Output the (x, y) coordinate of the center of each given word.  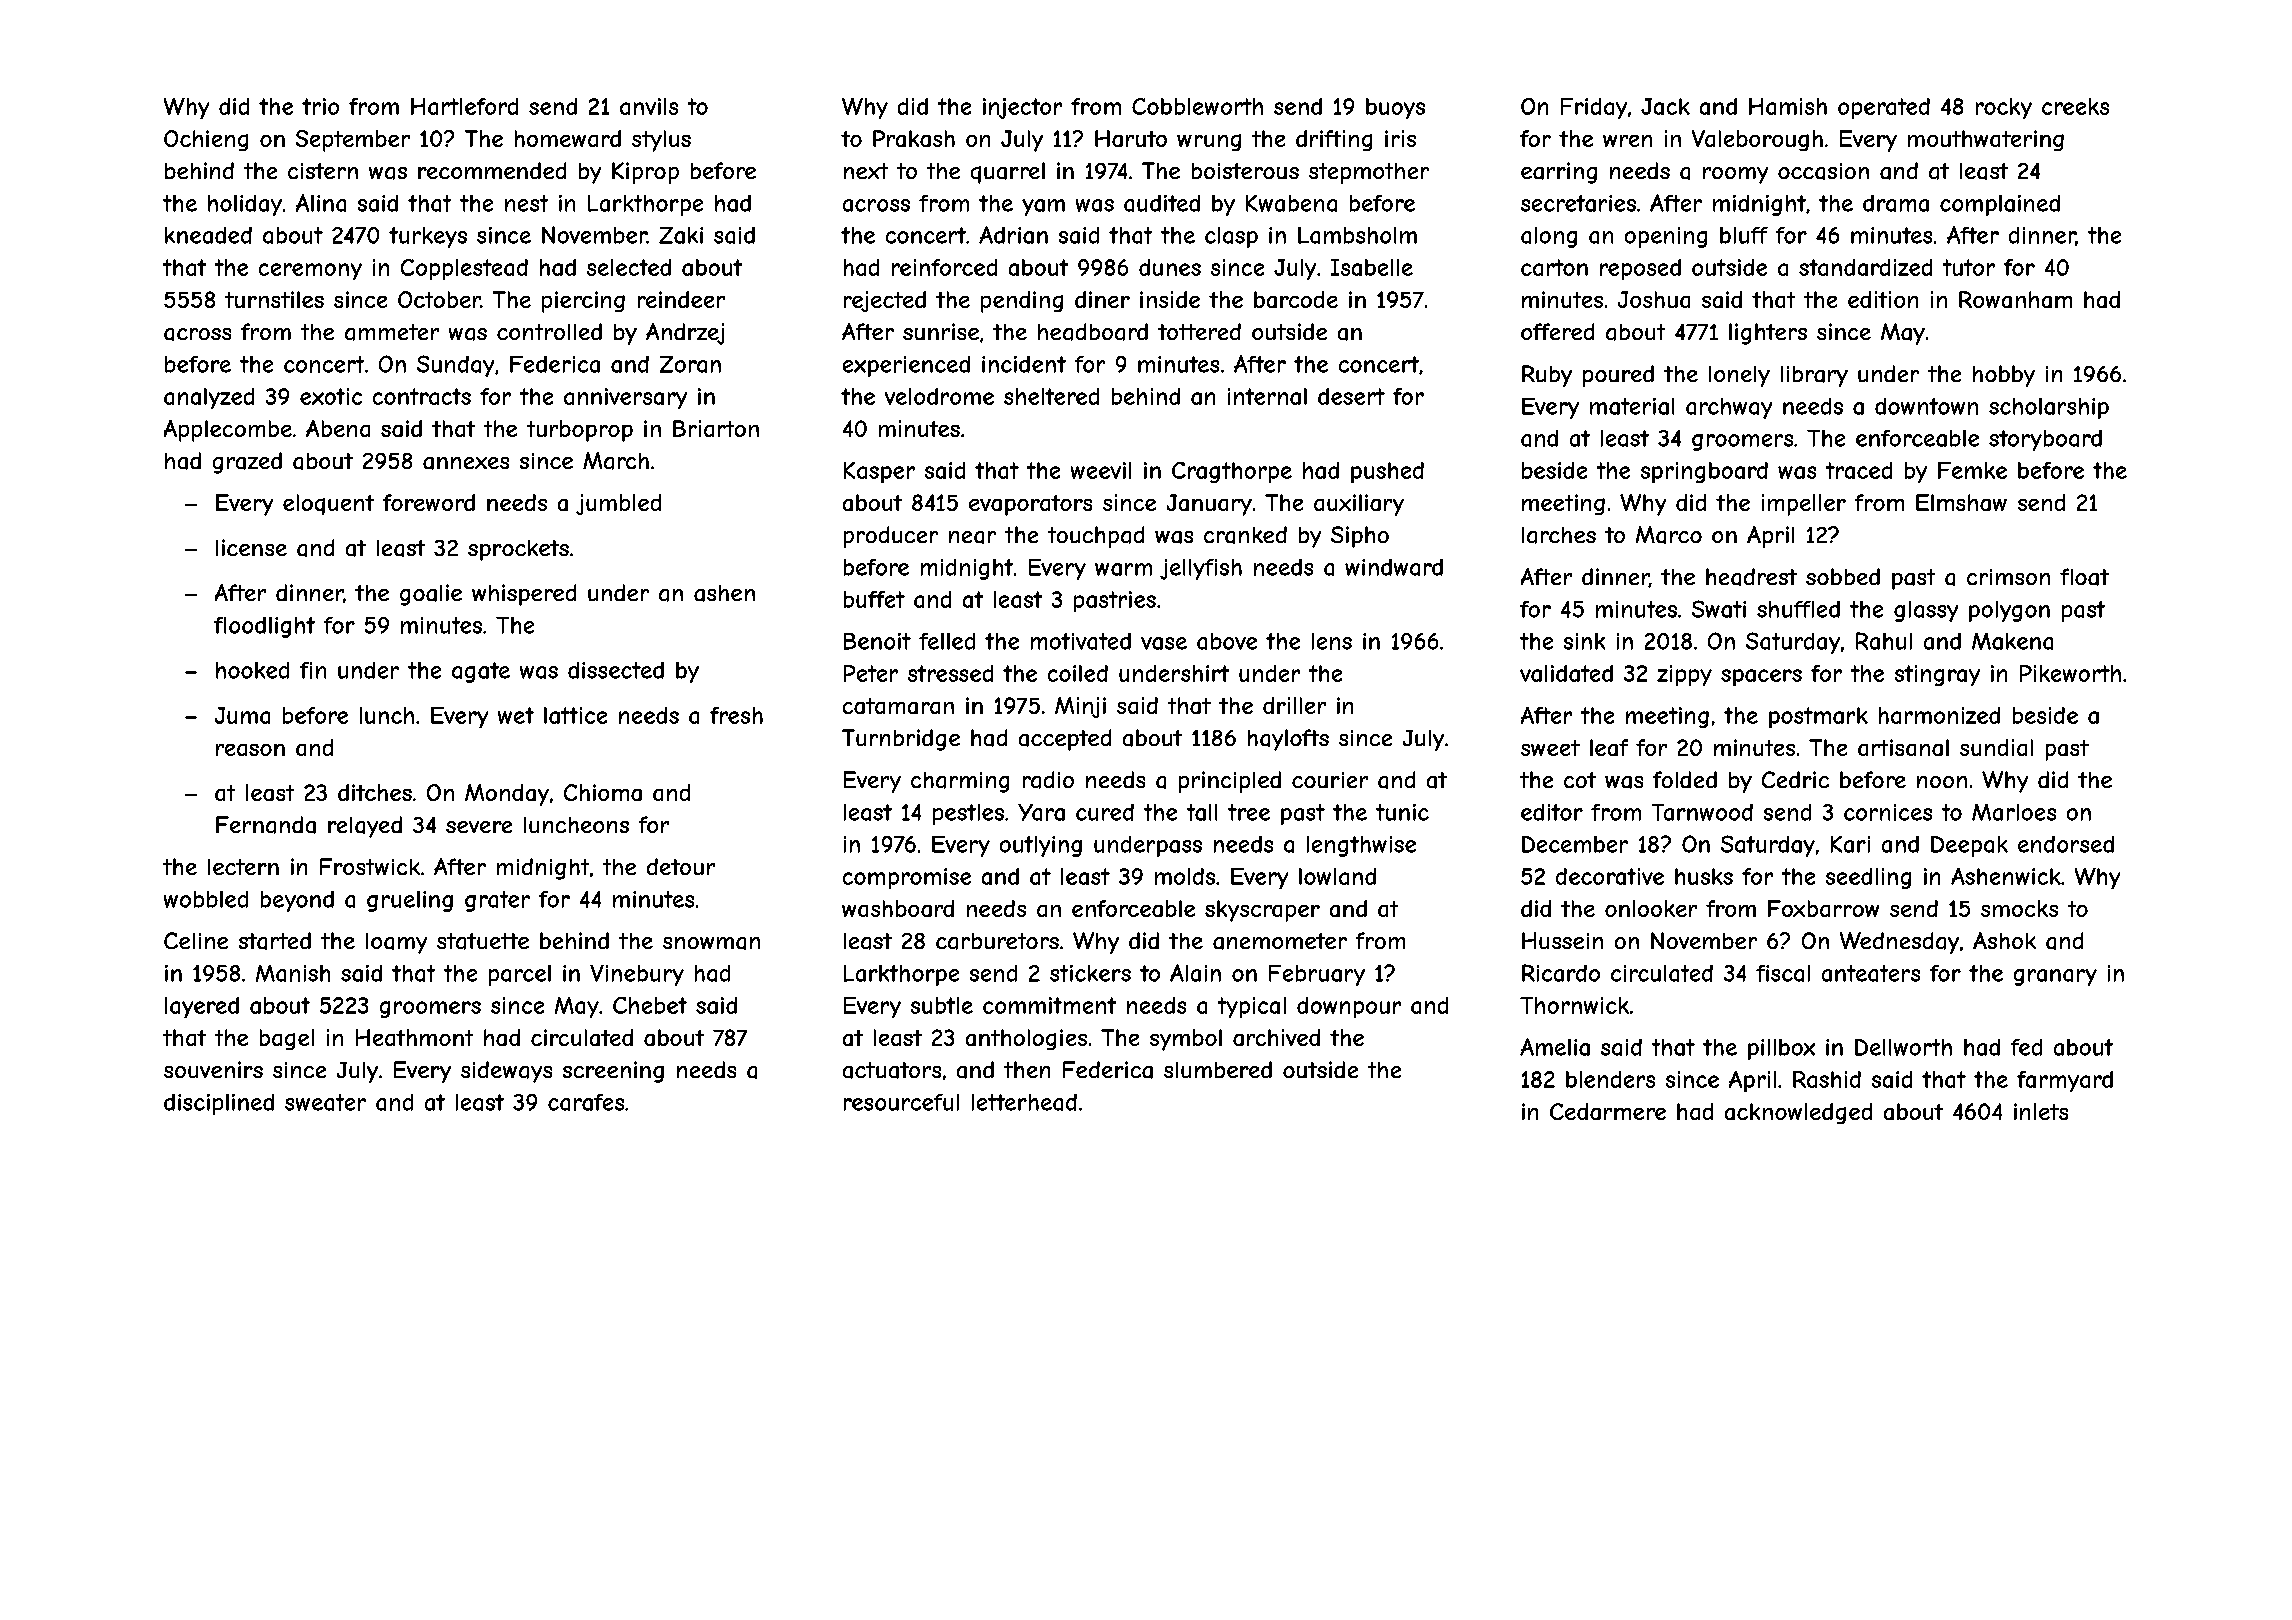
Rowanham (2015, 299)
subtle (942, 1005)
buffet (874, 599)
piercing (583, 302)
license (251, 547)
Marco (1669, 535)
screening (613, 1072)
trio (320, 106)
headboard (1093, 332)
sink (1584, 641)
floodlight (264, 627)
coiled (1078, 673)
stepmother (1369, 173)
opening (1666, 237)
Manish (293, 973)
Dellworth (1903, 1047)
